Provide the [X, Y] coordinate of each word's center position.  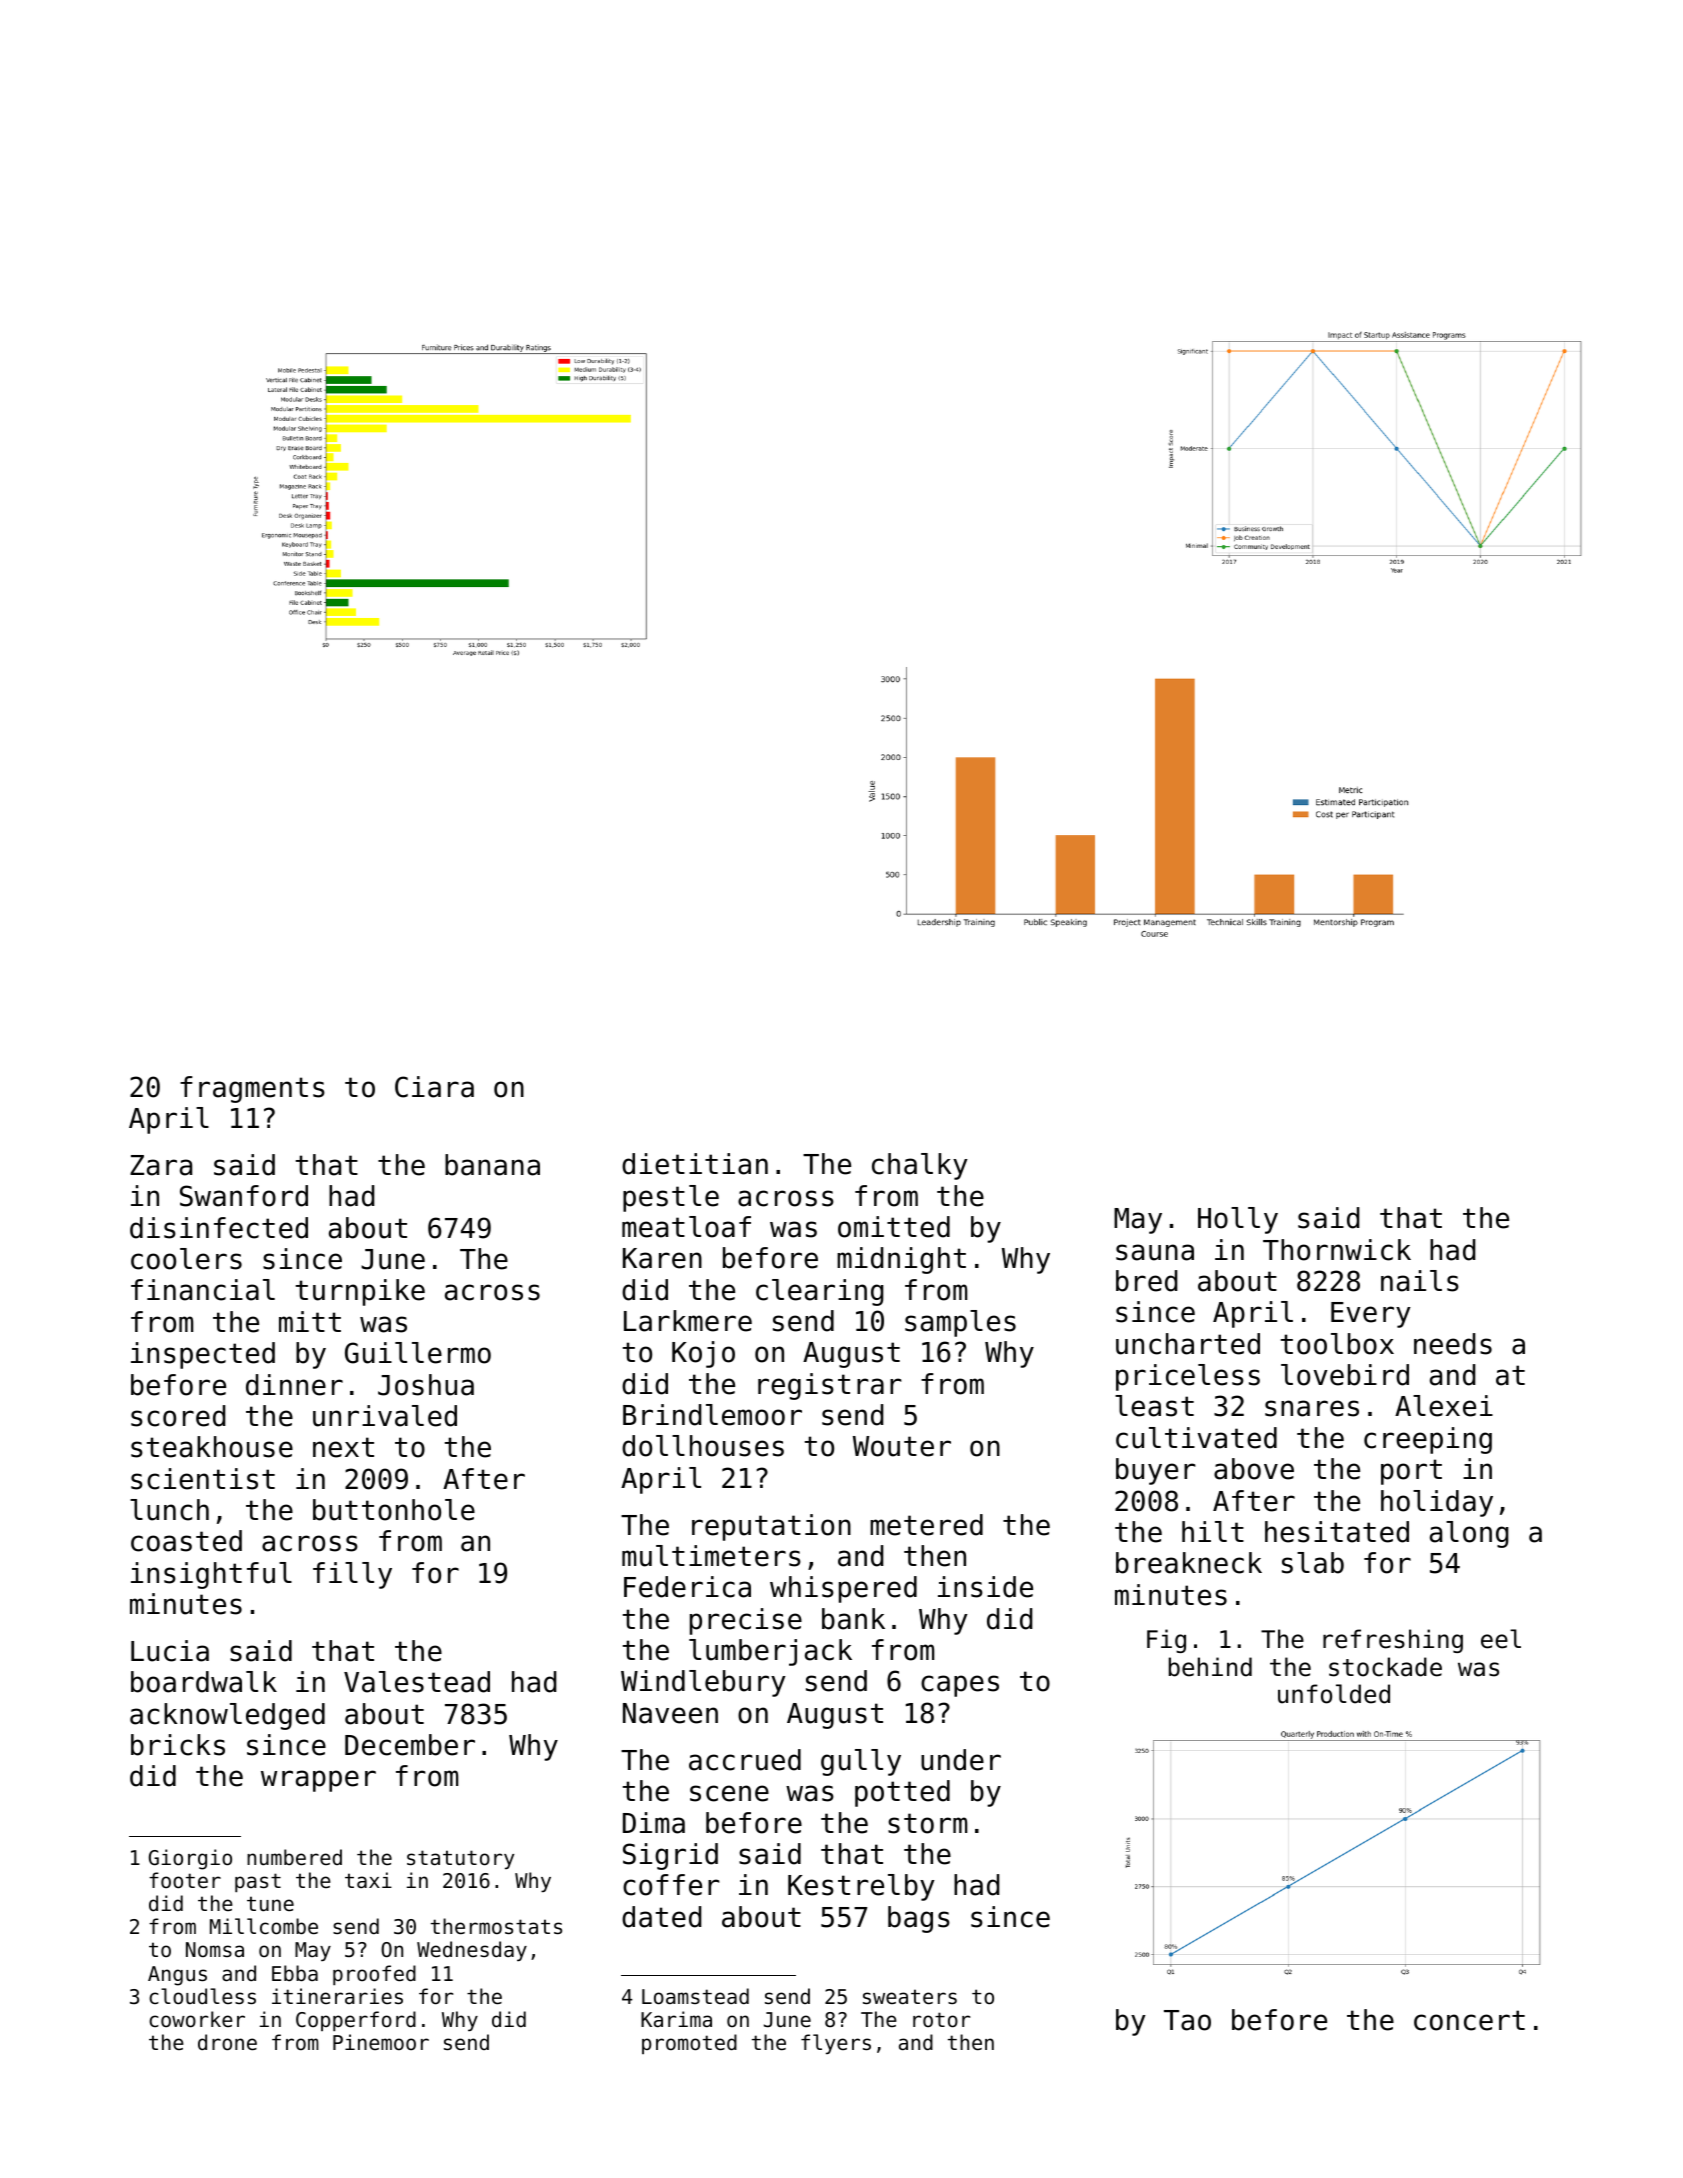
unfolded [1334, 1694]
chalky [920, 1166]
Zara [161, 1165]
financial [203, 1290]
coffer [671, 1885]
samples [960, 1323]
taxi [368, 1880]
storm [927, 1823]
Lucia [170, 1651]
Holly [1238, 1220]
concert [1469, 2020]
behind [1210, 1667]
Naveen [670, 1713]
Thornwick [1337, 1250]
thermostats [496, 1926]
